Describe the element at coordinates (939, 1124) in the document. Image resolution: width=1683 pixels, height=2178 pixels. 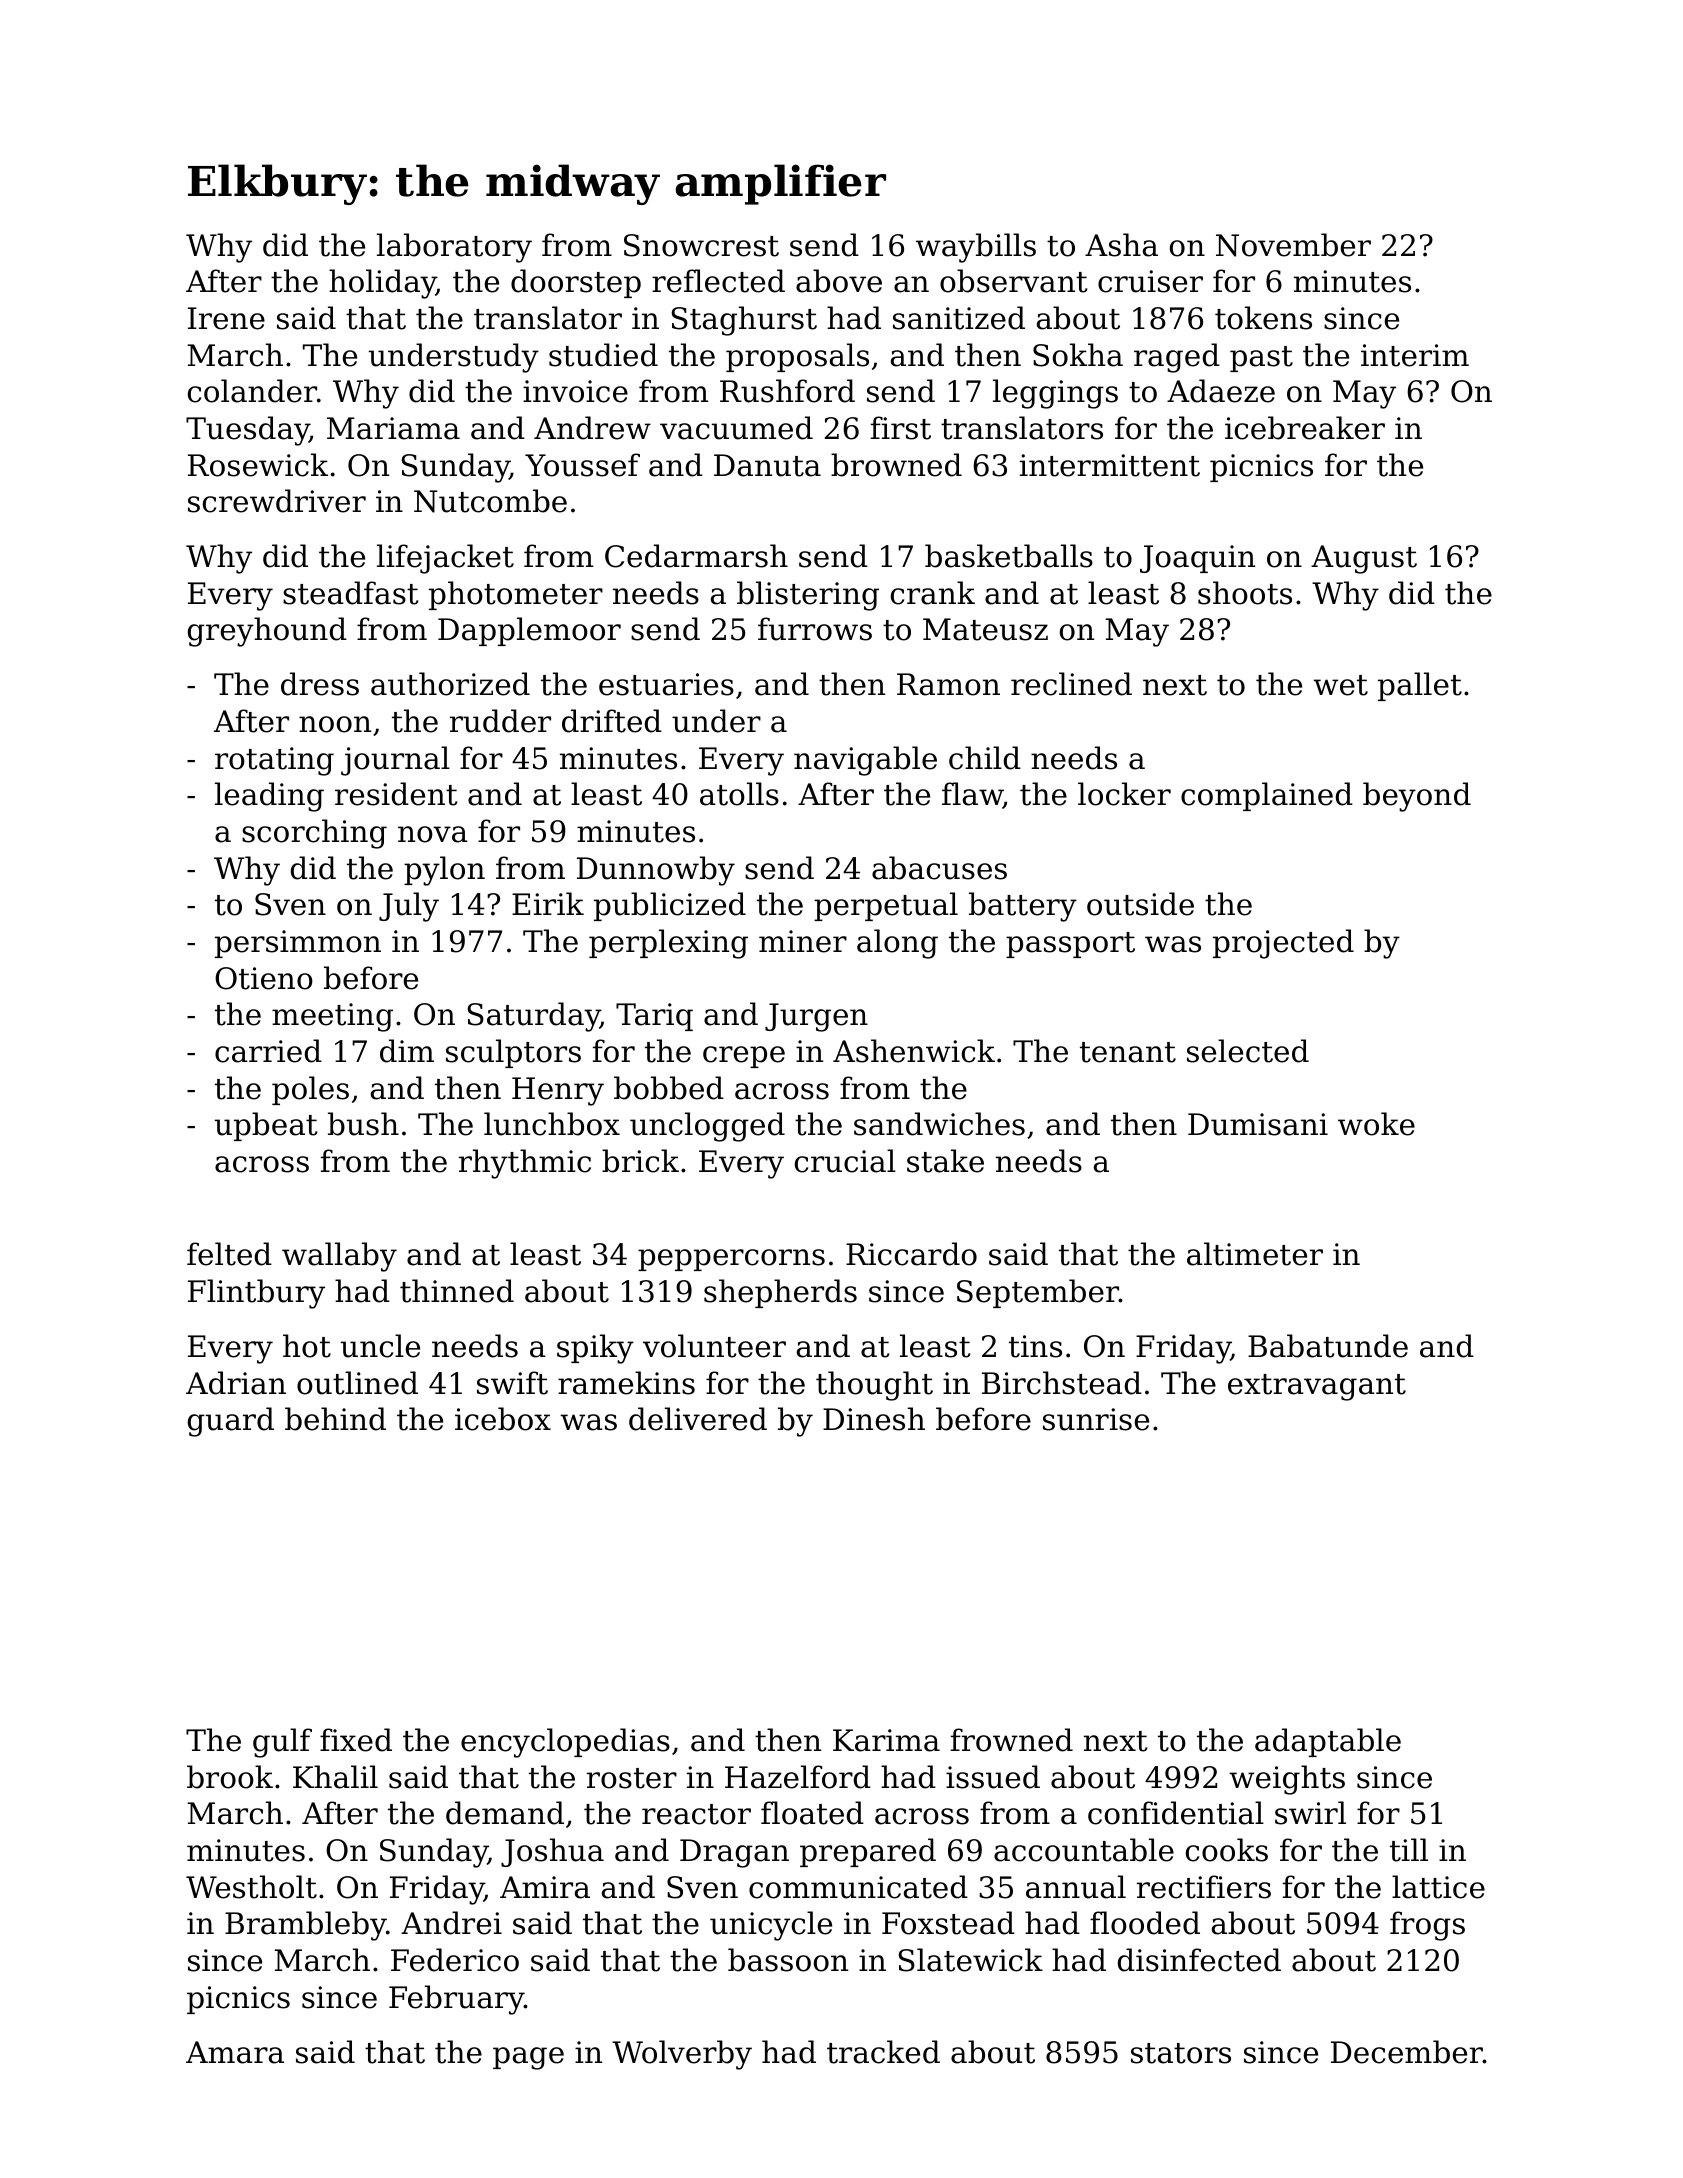
I see `sandwiches` at that location.
